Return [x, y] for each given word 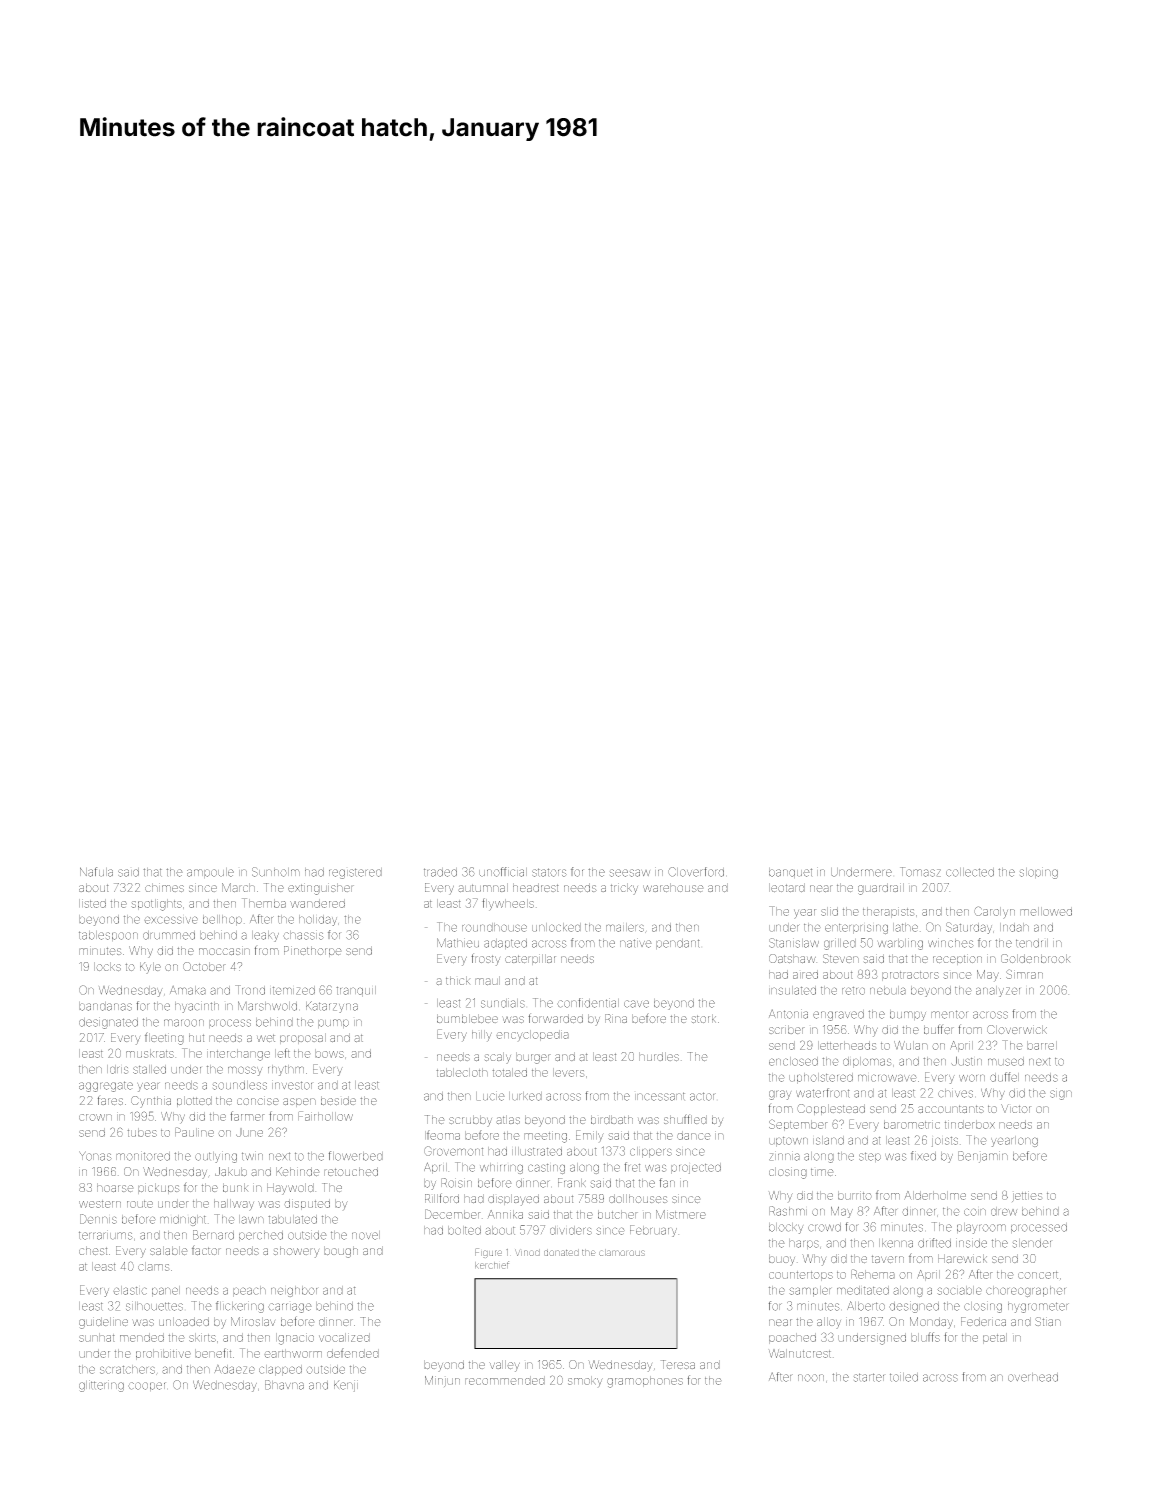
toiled [904, 1377]
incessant [660, 1096]
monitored [143, 1156]
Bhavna [284, 1385]
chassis [303, 935]
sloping [1039, 873]
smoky [585, 1381]
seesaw [630, 873]
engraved [838, 1015]
